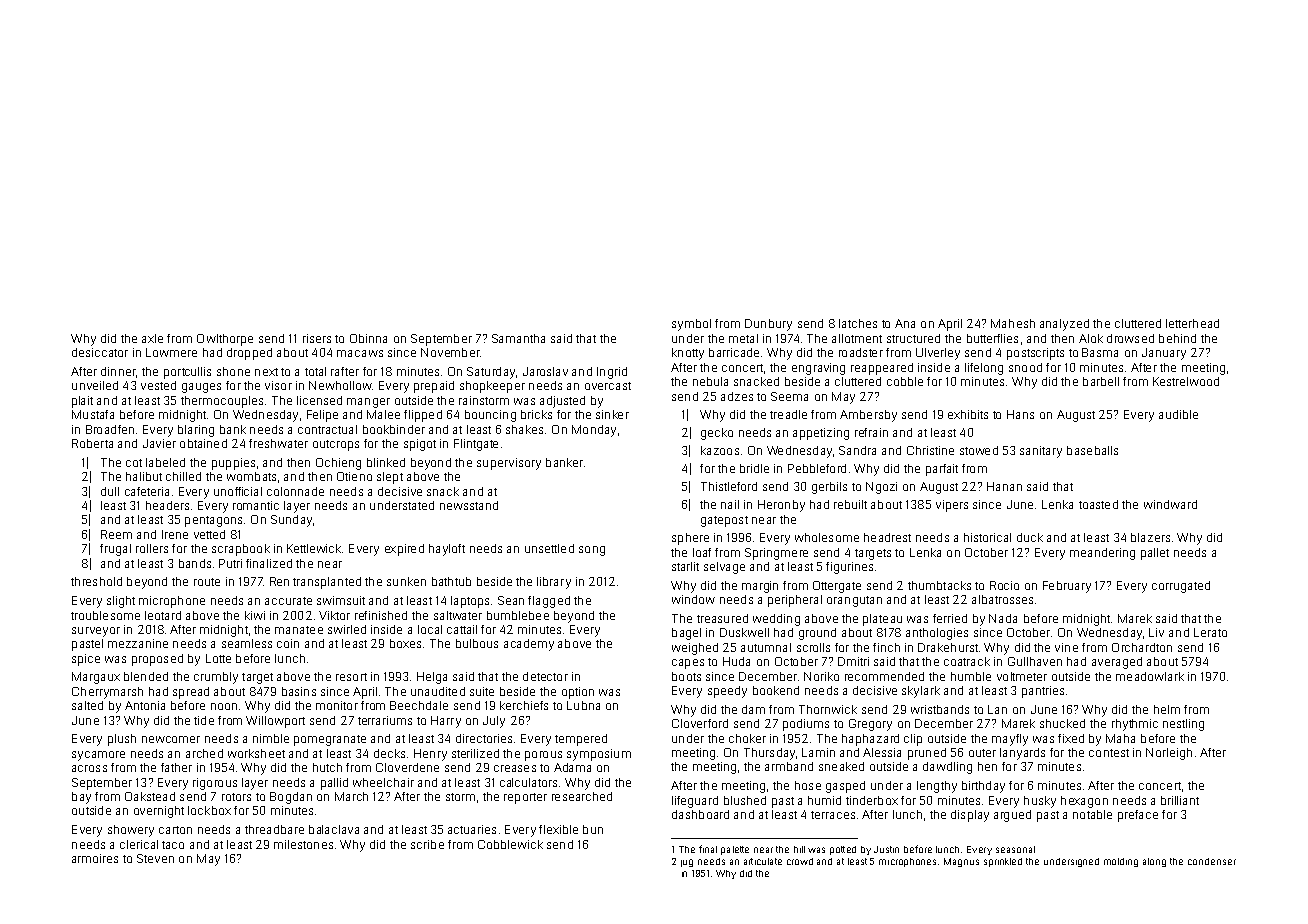 The width and height of the screenshot is (1308, 924). Describe the element at coordinates (145, 705) in the screenshot. I see `Antonia` at that location.
